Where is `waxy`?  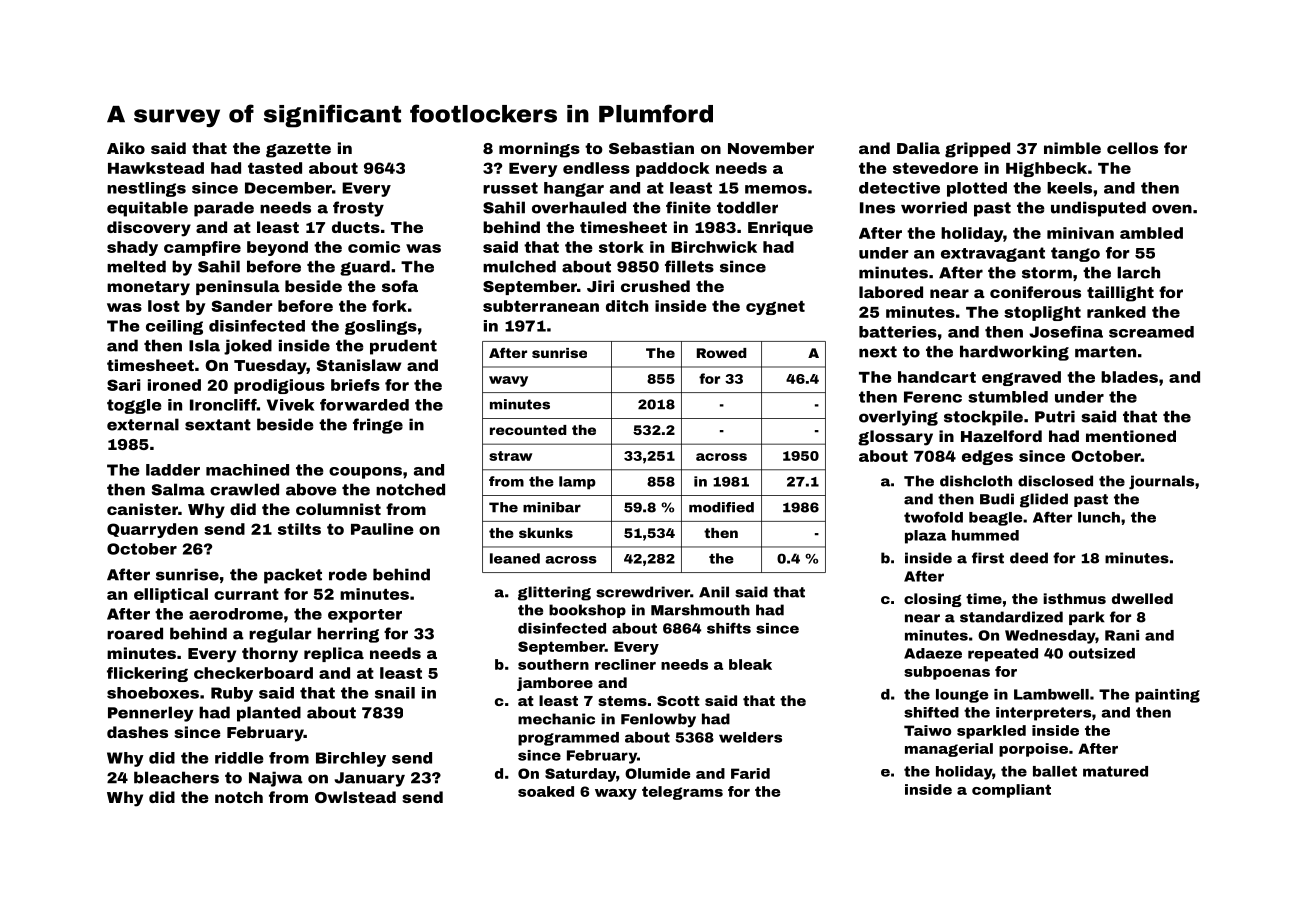 waxy is located at coordinates (616, 794).
